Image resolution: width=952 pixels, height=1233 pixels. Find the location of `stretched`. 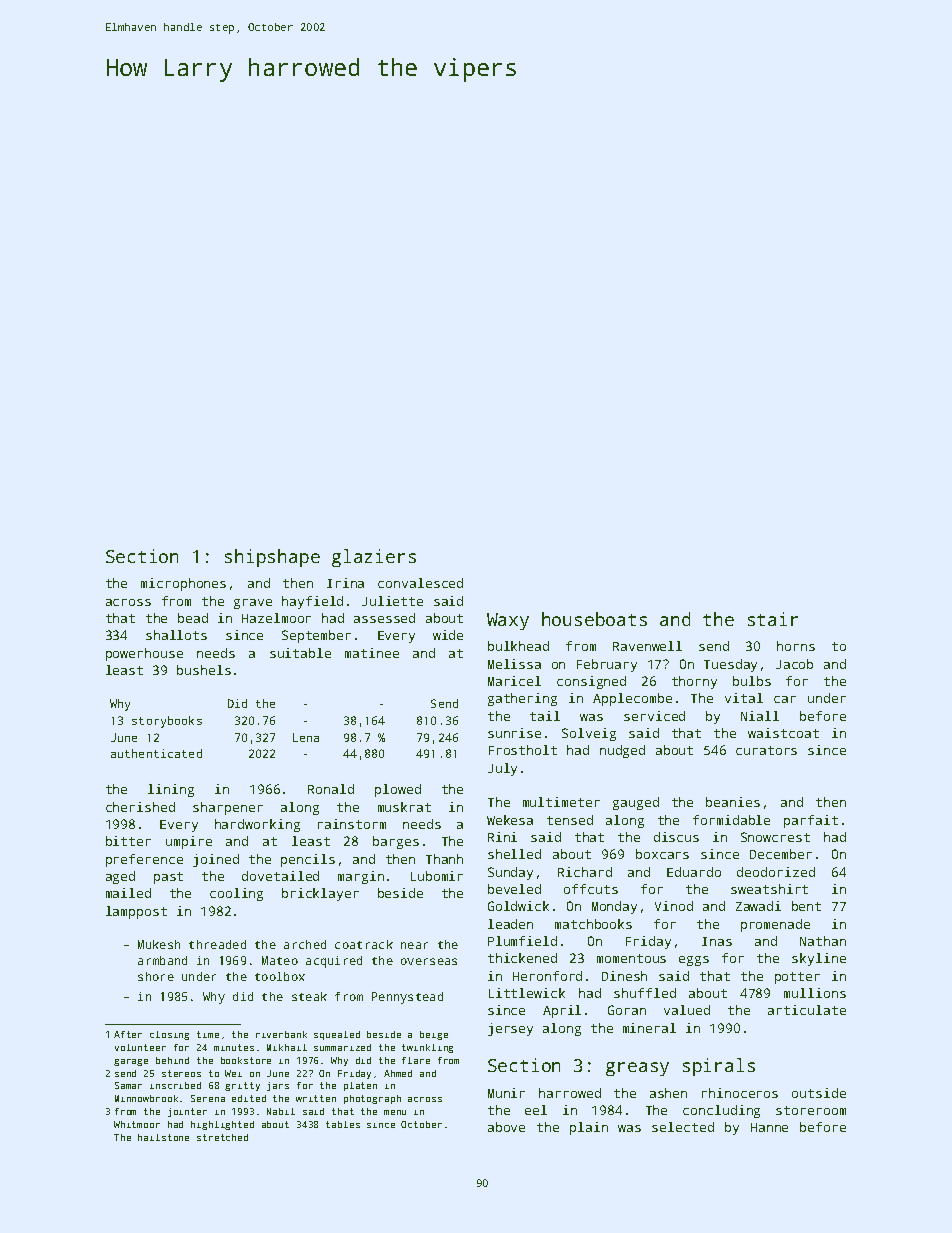

stretched is located at coordinates (222, 1137).
